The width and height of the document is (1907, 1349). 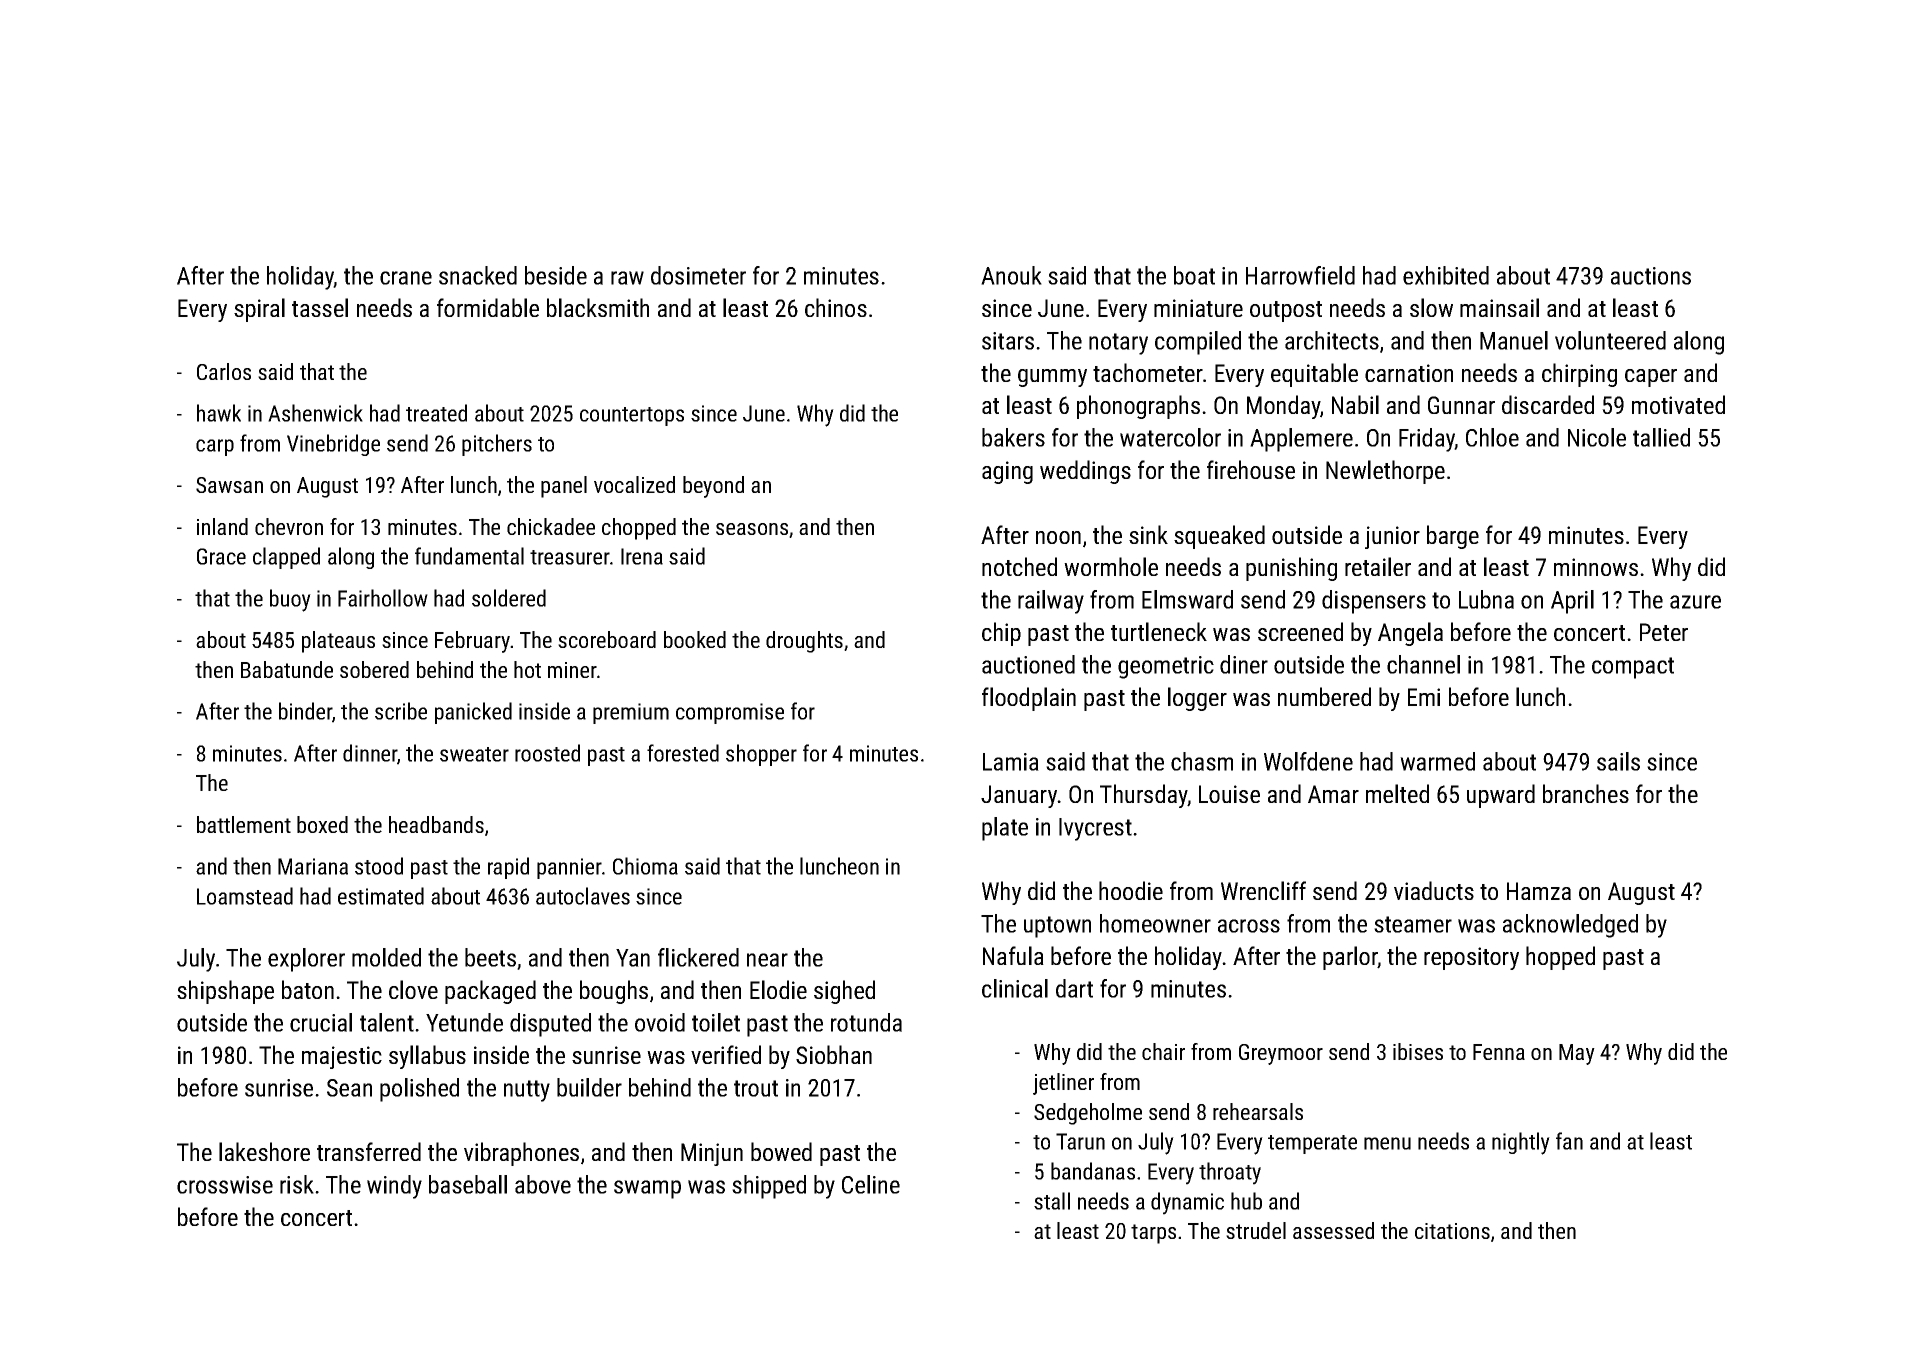 What do you see at coordinates (1028, 664) in the document?
I see `auctioned` at bounding box center [1028, 664].
